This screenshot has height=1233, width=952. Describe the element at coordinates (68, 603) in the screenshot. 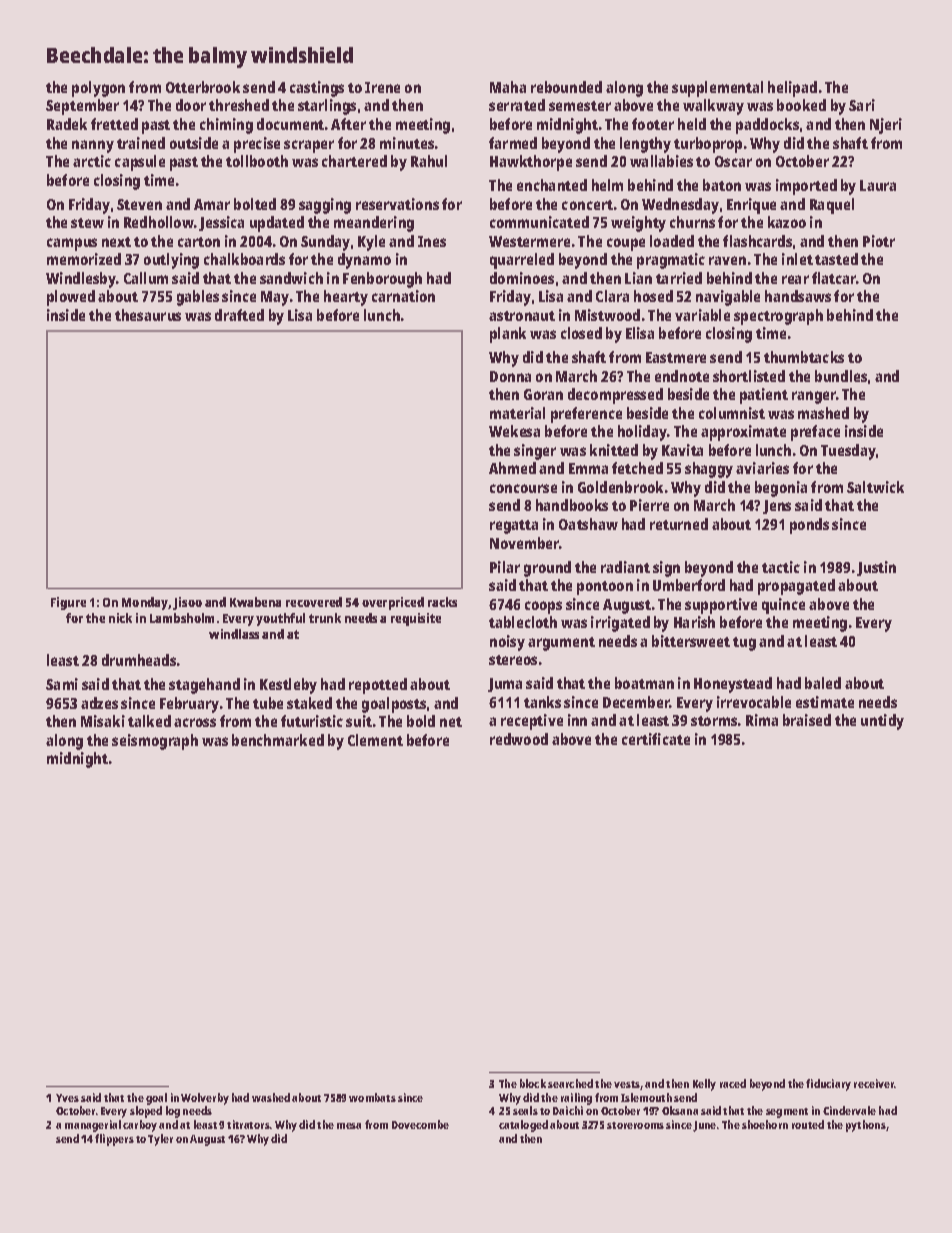

I see `Figure` at that location.
